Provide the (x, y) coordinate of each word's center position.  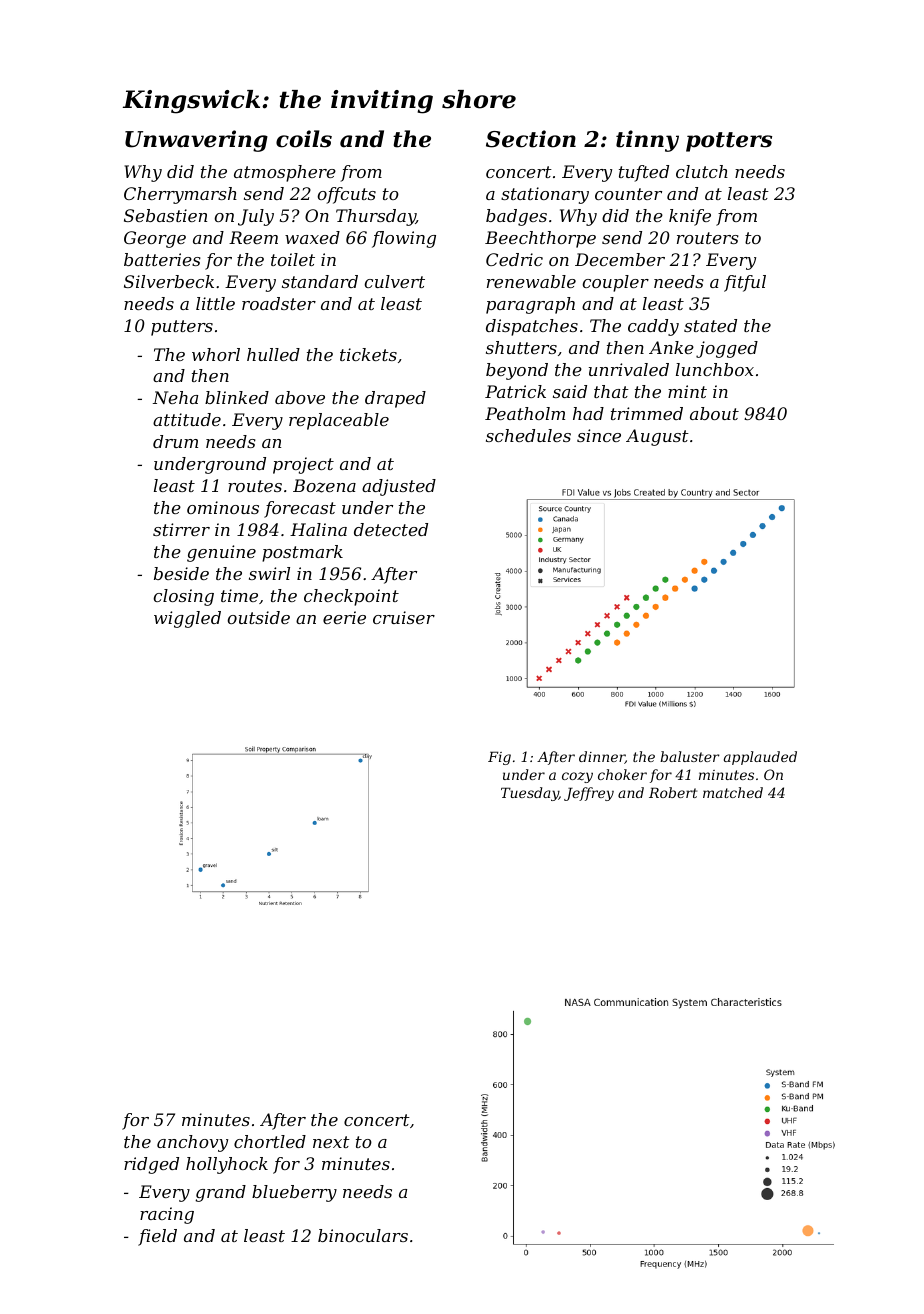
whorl (216, 354)
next (331, 1142)
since (599, 435)
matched (733, 792)
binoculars (363, 1235)
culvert (395, 281)
